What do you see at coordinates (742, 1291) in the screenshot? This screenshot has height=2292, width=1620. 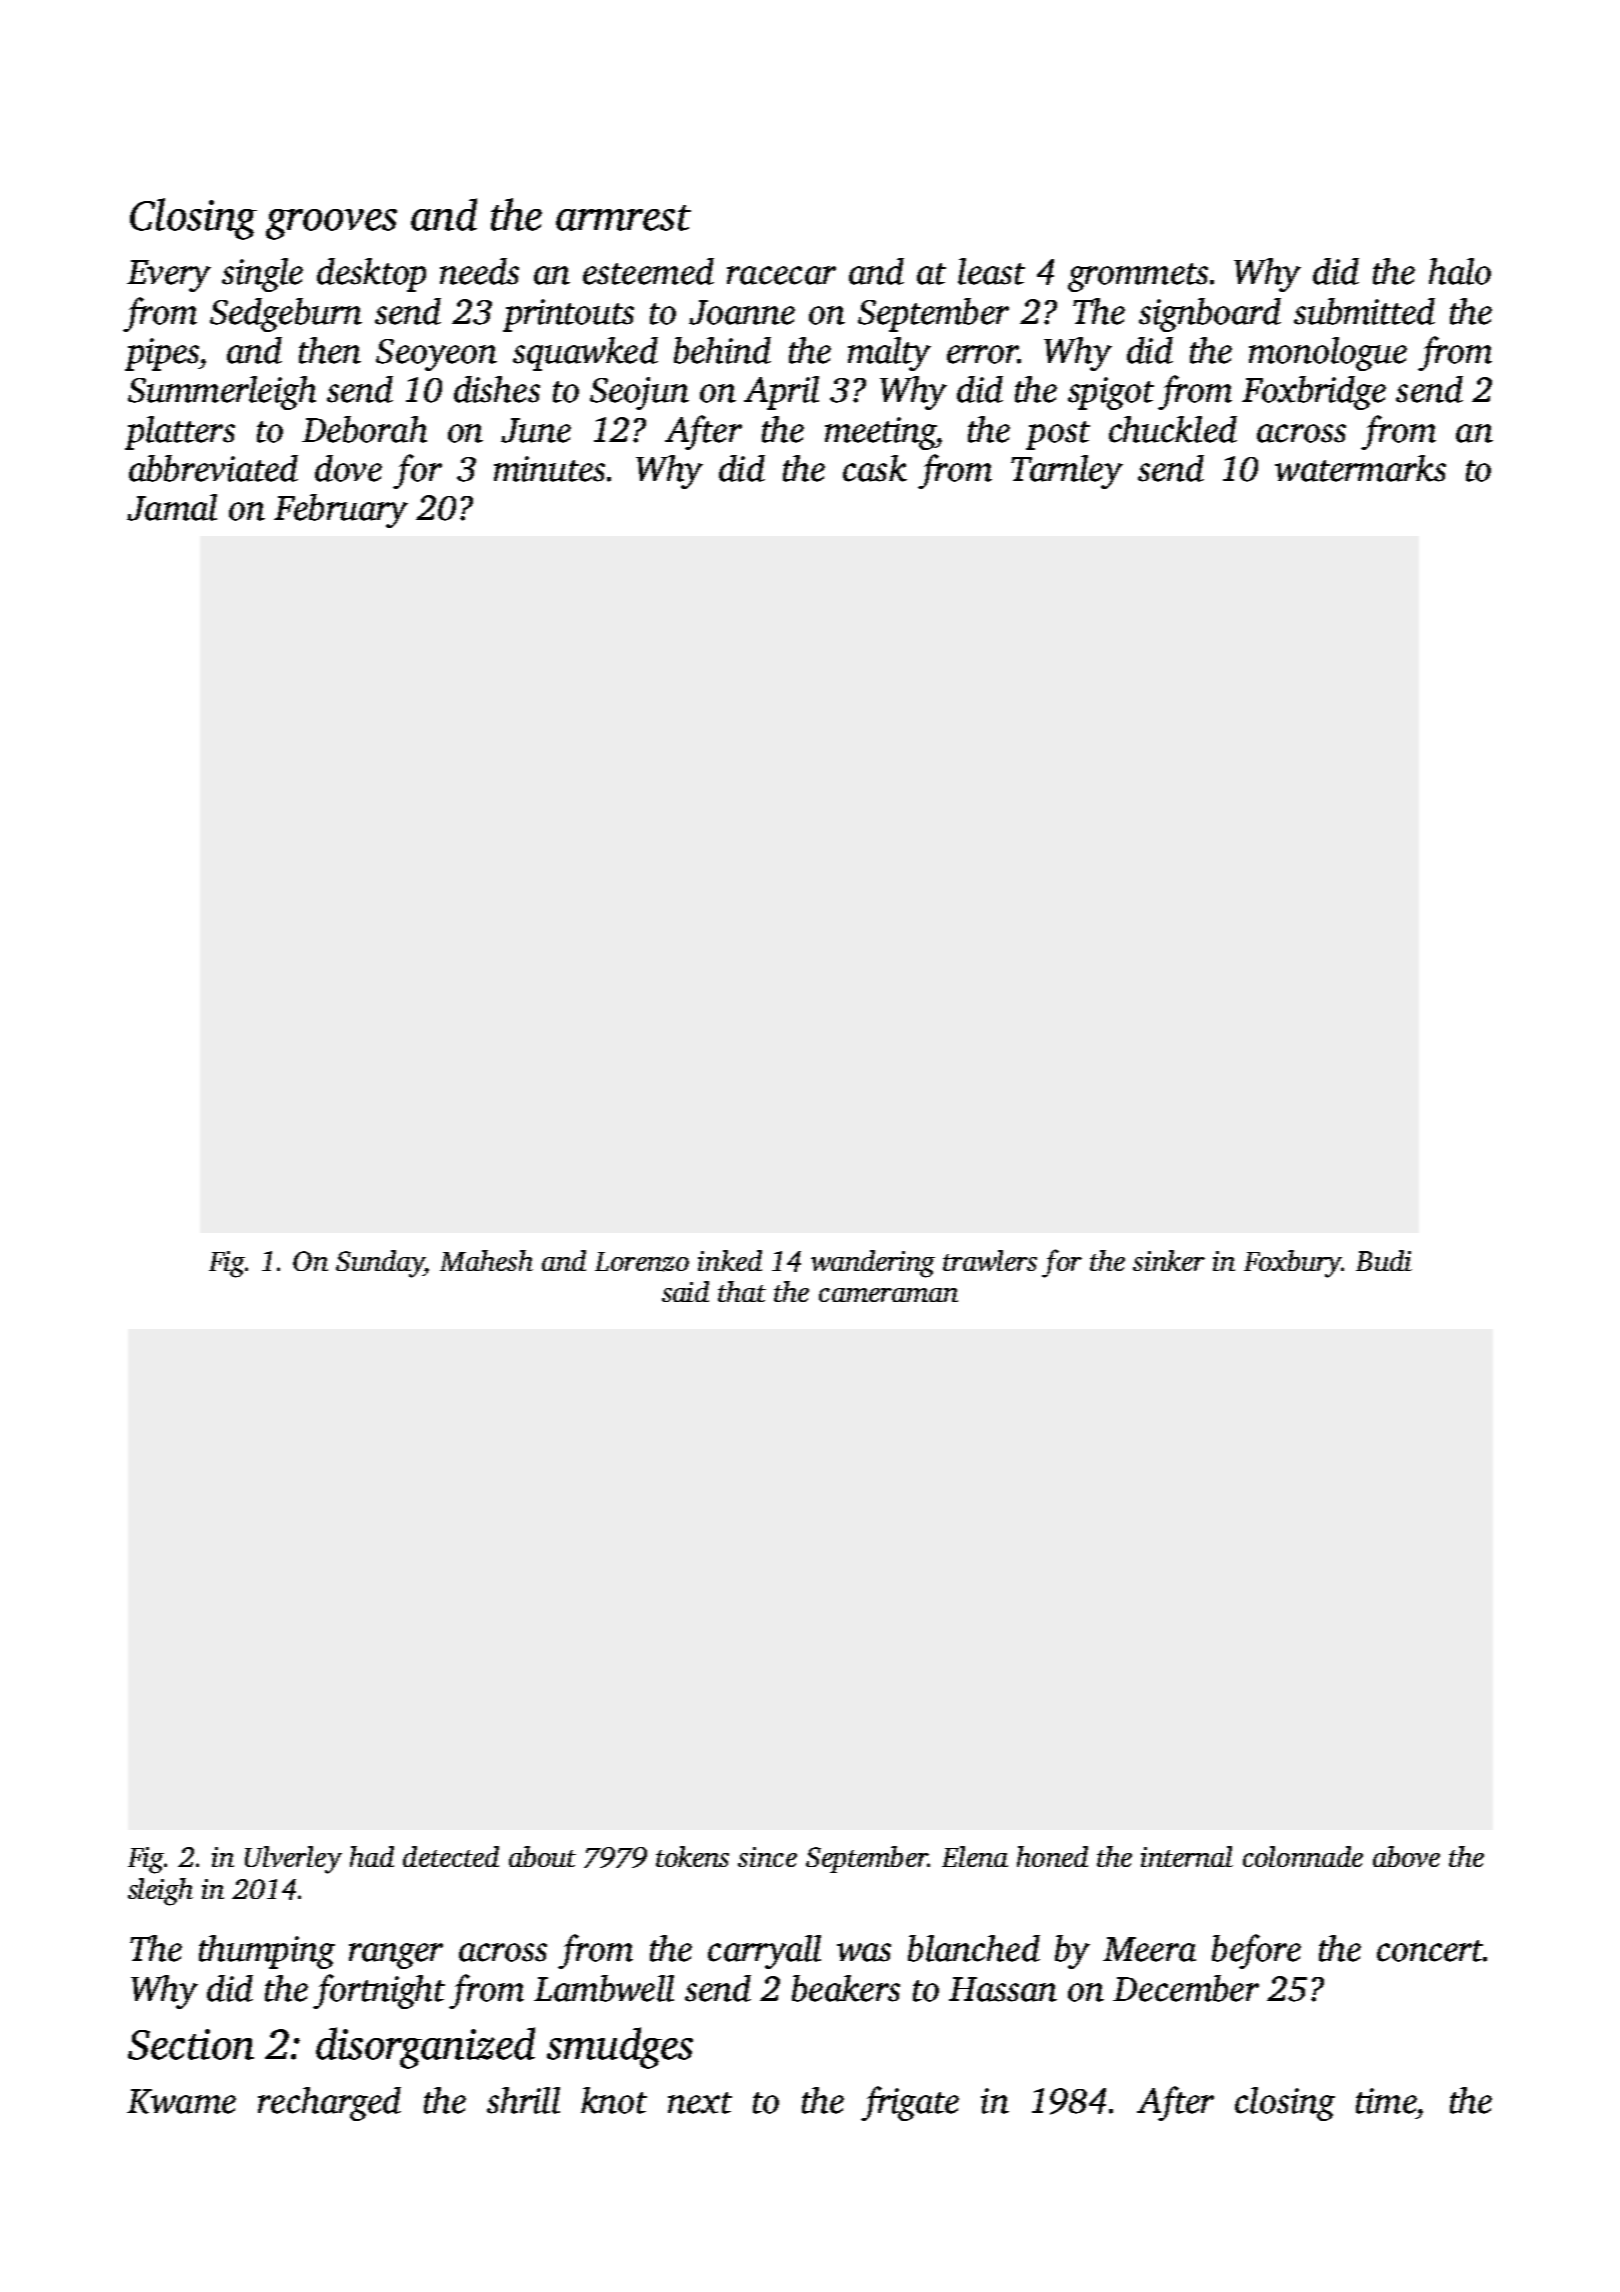 I see `that` at bounding box center [742, 1291].
